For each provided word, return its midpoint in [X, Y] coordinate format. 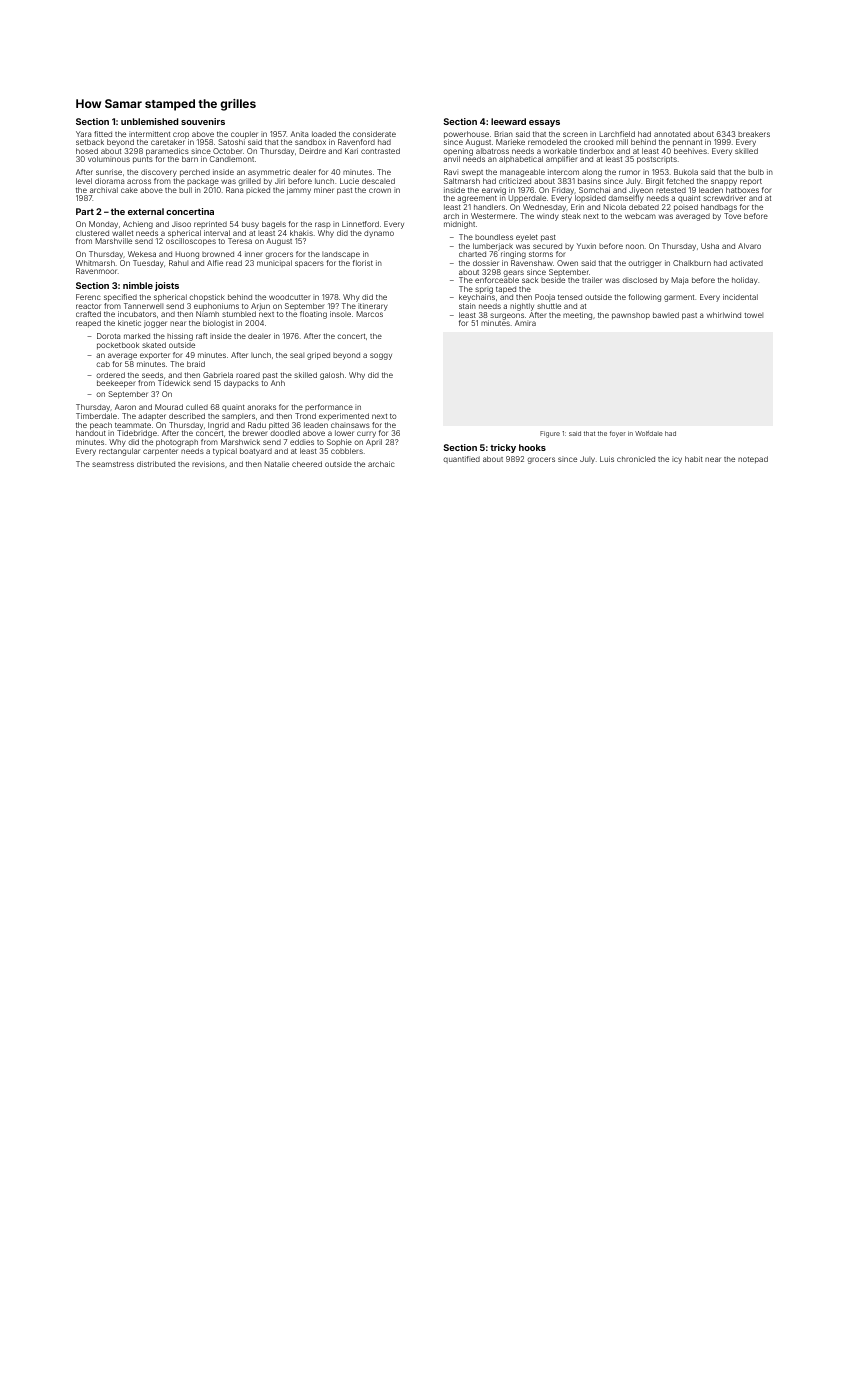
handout [91, 433]
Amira [525, 323]
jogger [155, 324]
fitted [103, 134]
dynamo [379, 234]
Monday [103, 225]
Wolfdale [649, 433]
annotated [672, 134]
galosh [332, 376]
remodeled [547, 142]
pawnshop [631, 316]
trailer [592, 280]
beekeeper [116, 384]
